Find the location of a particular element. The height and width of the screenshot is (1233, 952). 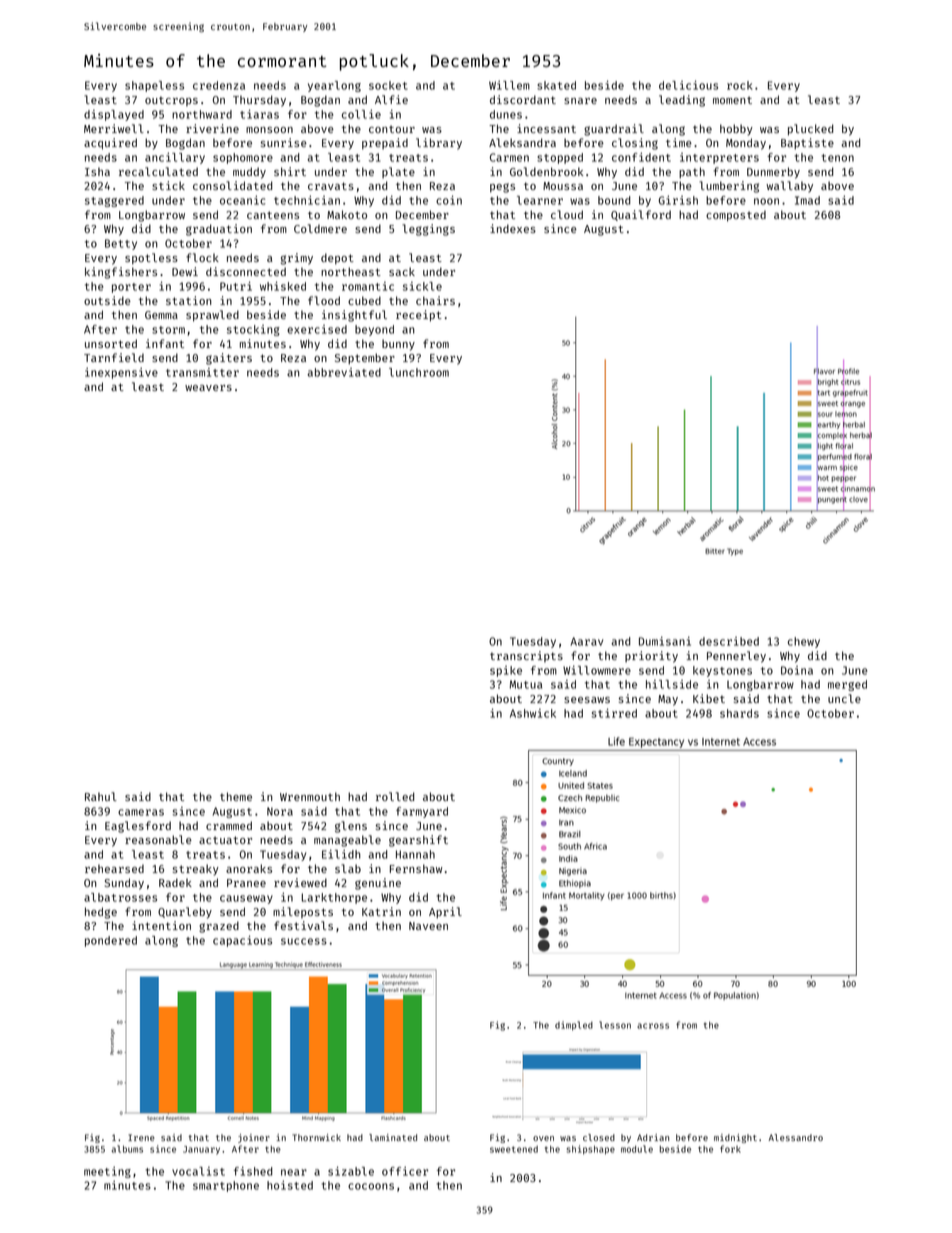

rock is located at coordinates (740, 85).
